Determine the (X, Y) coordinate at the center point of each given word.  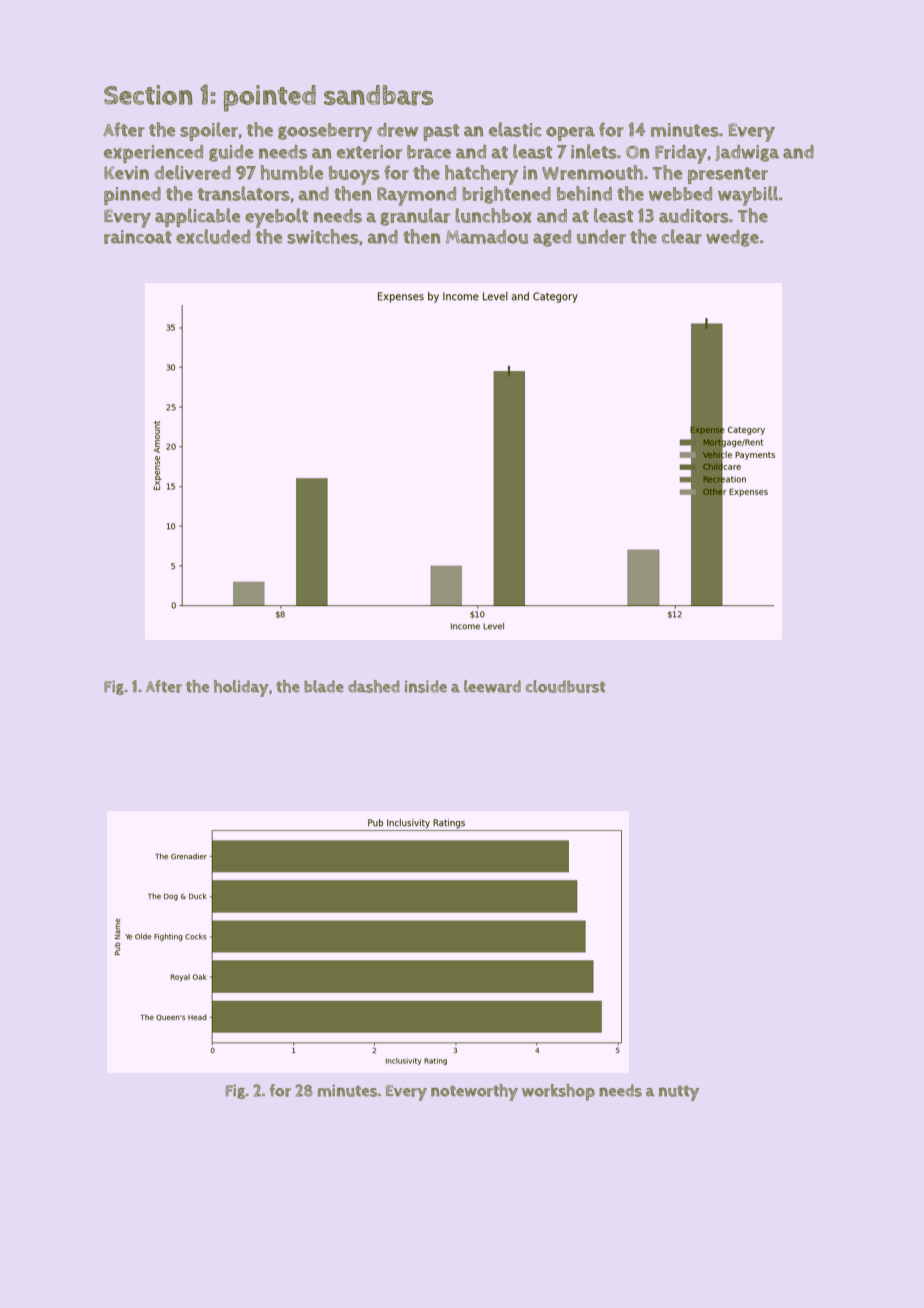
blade (324, 686)
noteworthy (474, 1092)
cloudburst (566, 686)
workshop (558, 1092)
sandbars (378, 95)
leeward (492, 686)
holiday (241, 688)
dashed (374, 686)
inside (426, 686)
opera (570, 133)
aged (552, 238)
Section (148, 95)
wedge (732, 238)
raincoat (138, 237)
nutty (679, 1093)
